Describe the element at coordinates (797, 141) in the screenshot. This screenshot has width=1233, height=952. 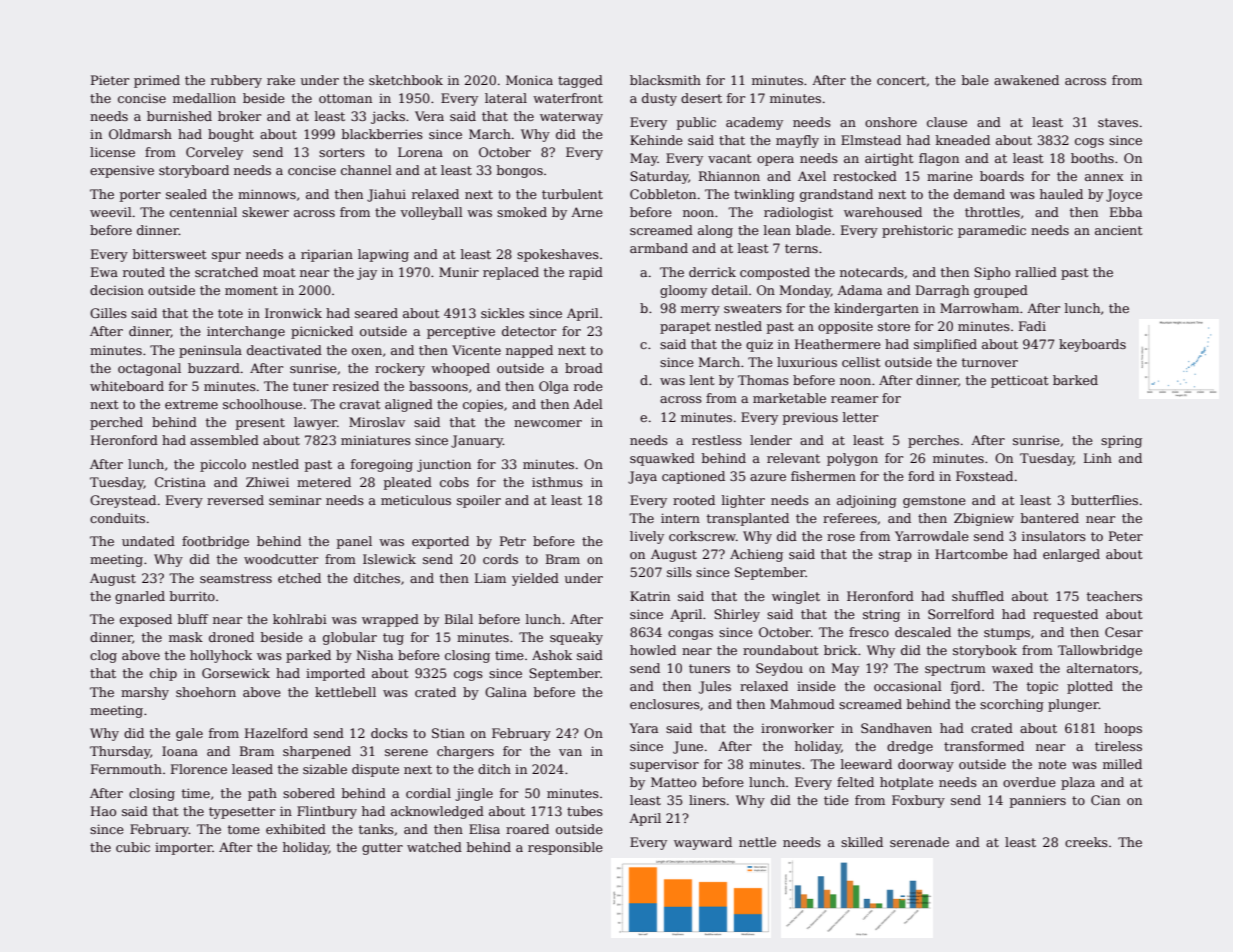
I see `mayfly` at that location.
